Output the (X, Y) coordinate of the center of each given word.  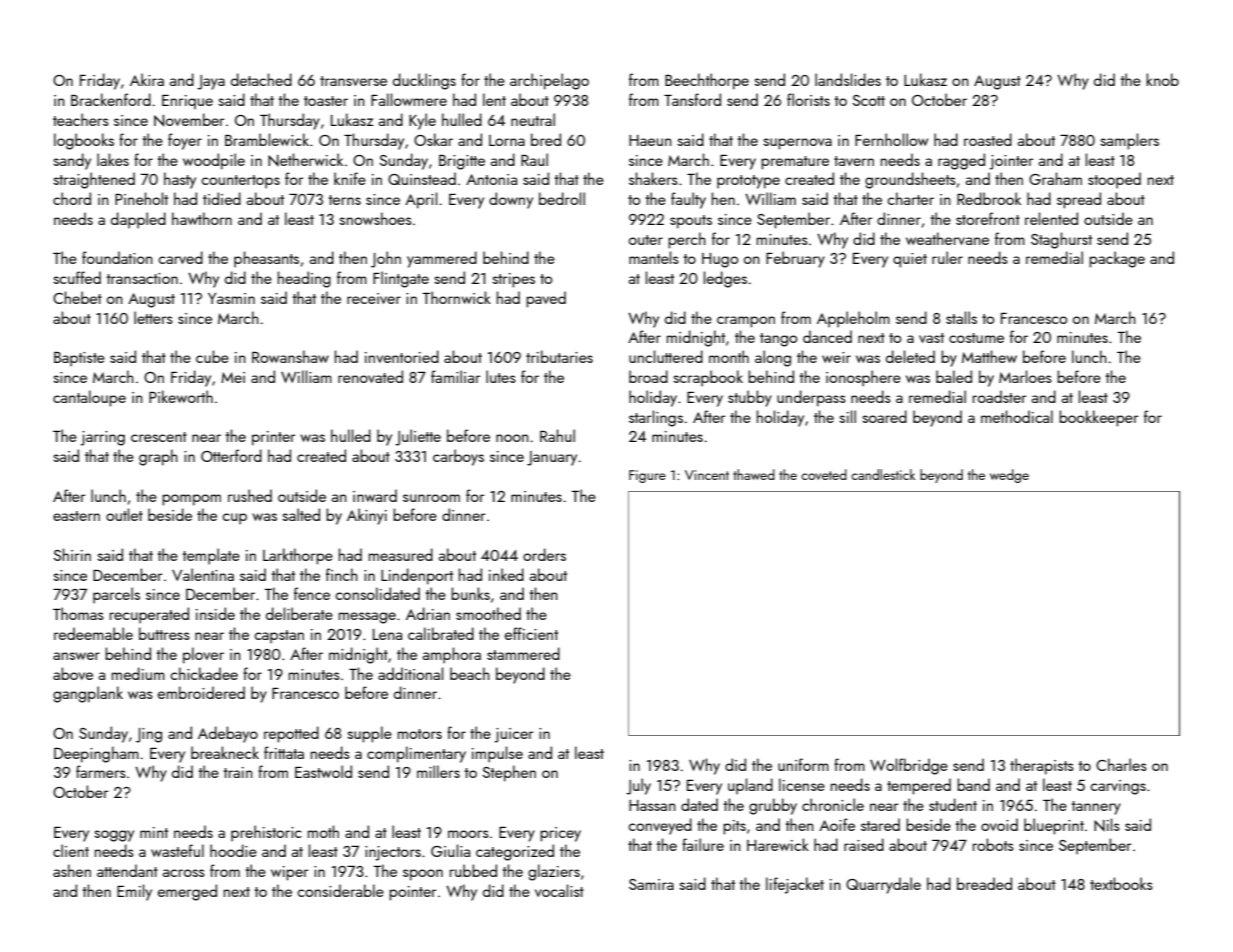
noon (512, 438)
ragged (961, 161)
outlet (124, 514)
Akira (147, 79)
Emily (134, 892)
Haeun (650, 140)
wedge (1009, 476)
